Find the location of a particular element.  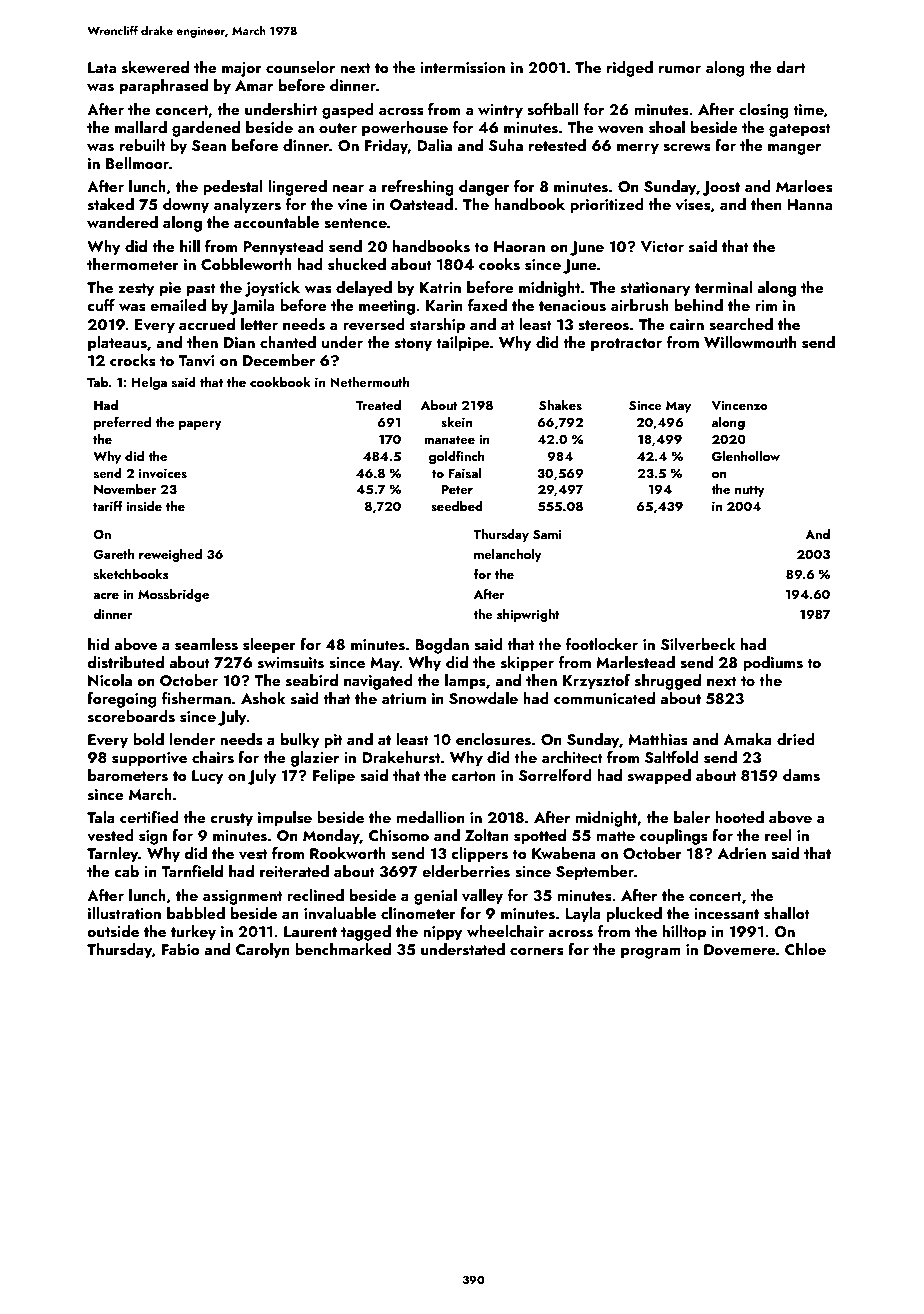

reweighed is located at coordinates (170, 555).
